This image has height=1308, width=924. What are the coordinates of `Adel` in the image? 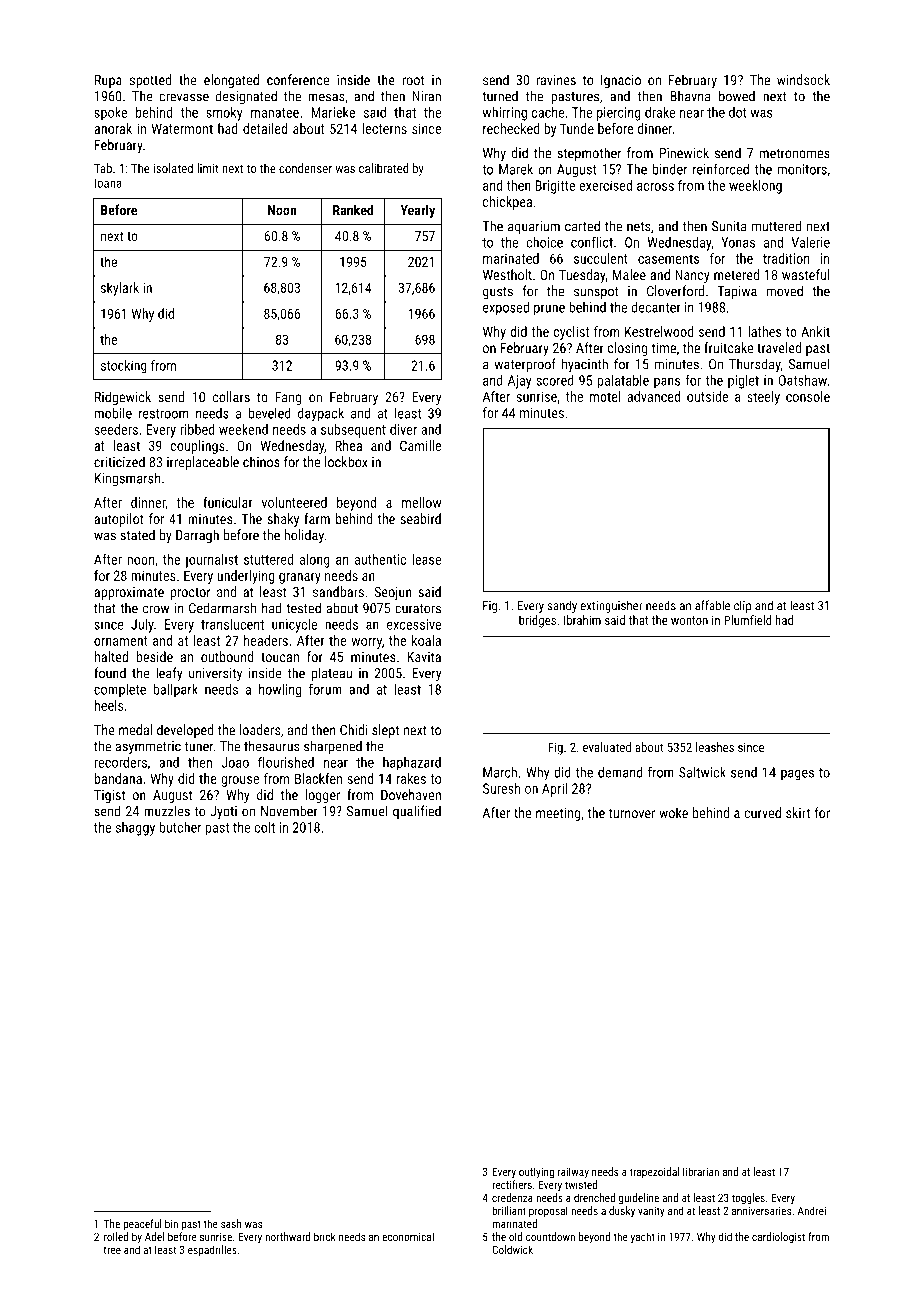 It's located at (154, 1236).
